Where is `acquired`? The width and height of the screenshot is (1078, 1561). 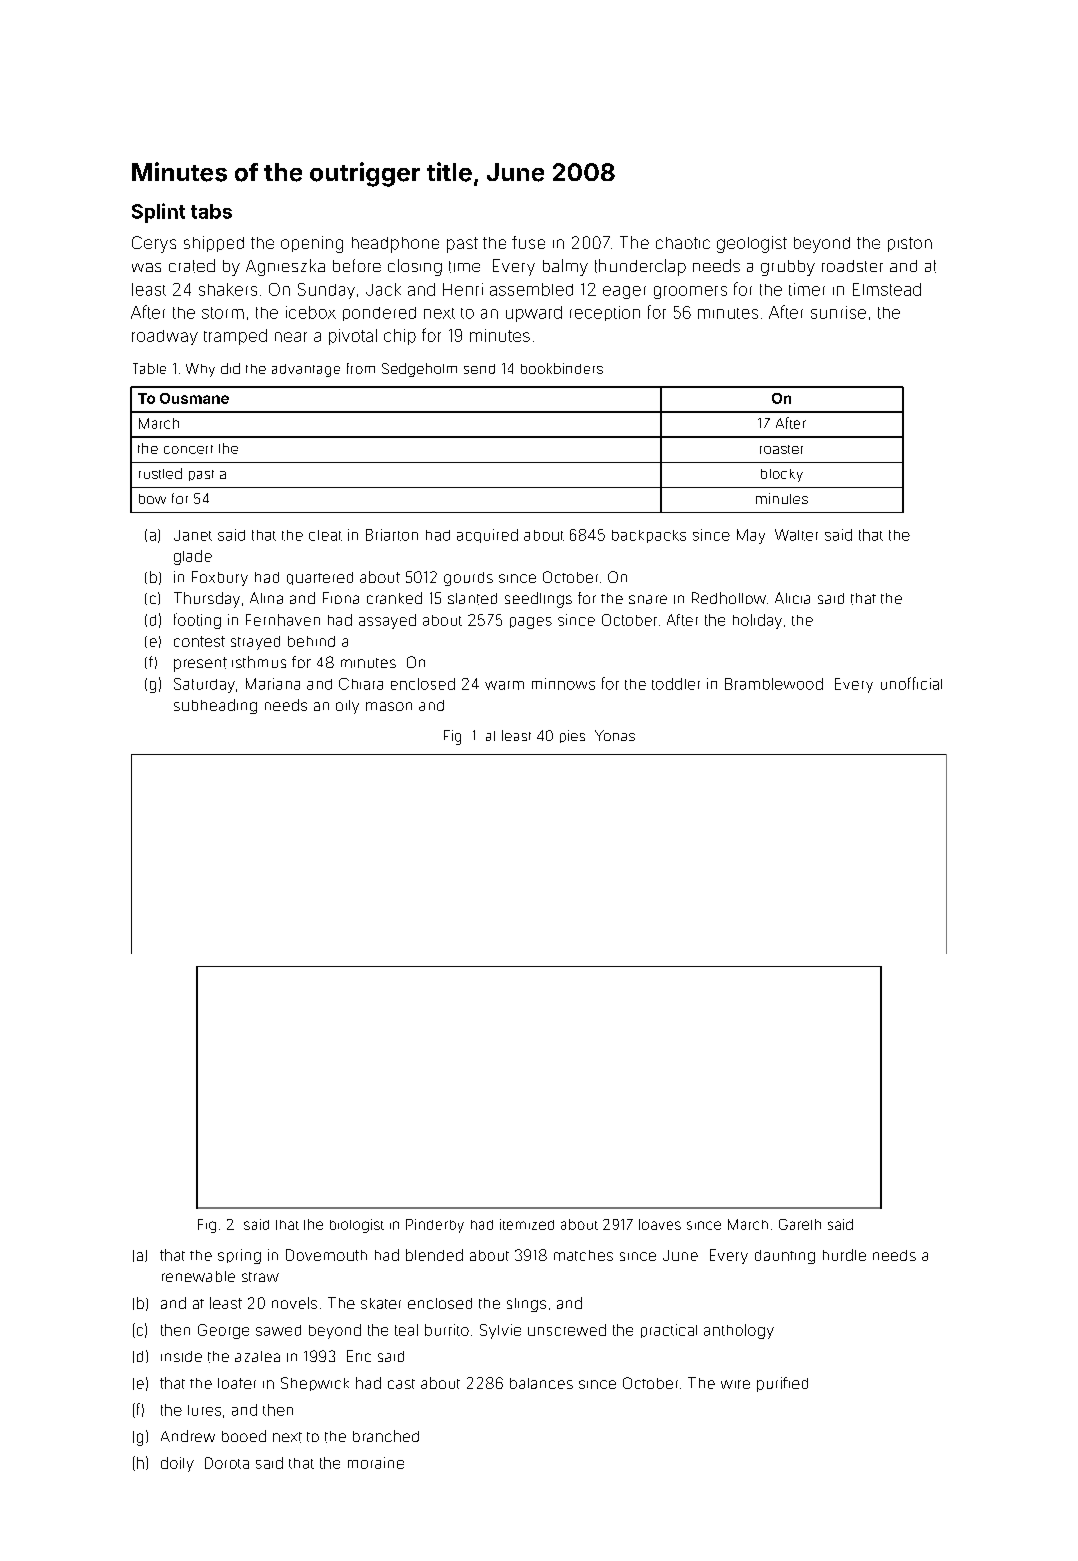
acquired is located at coordinates (487, 536).
